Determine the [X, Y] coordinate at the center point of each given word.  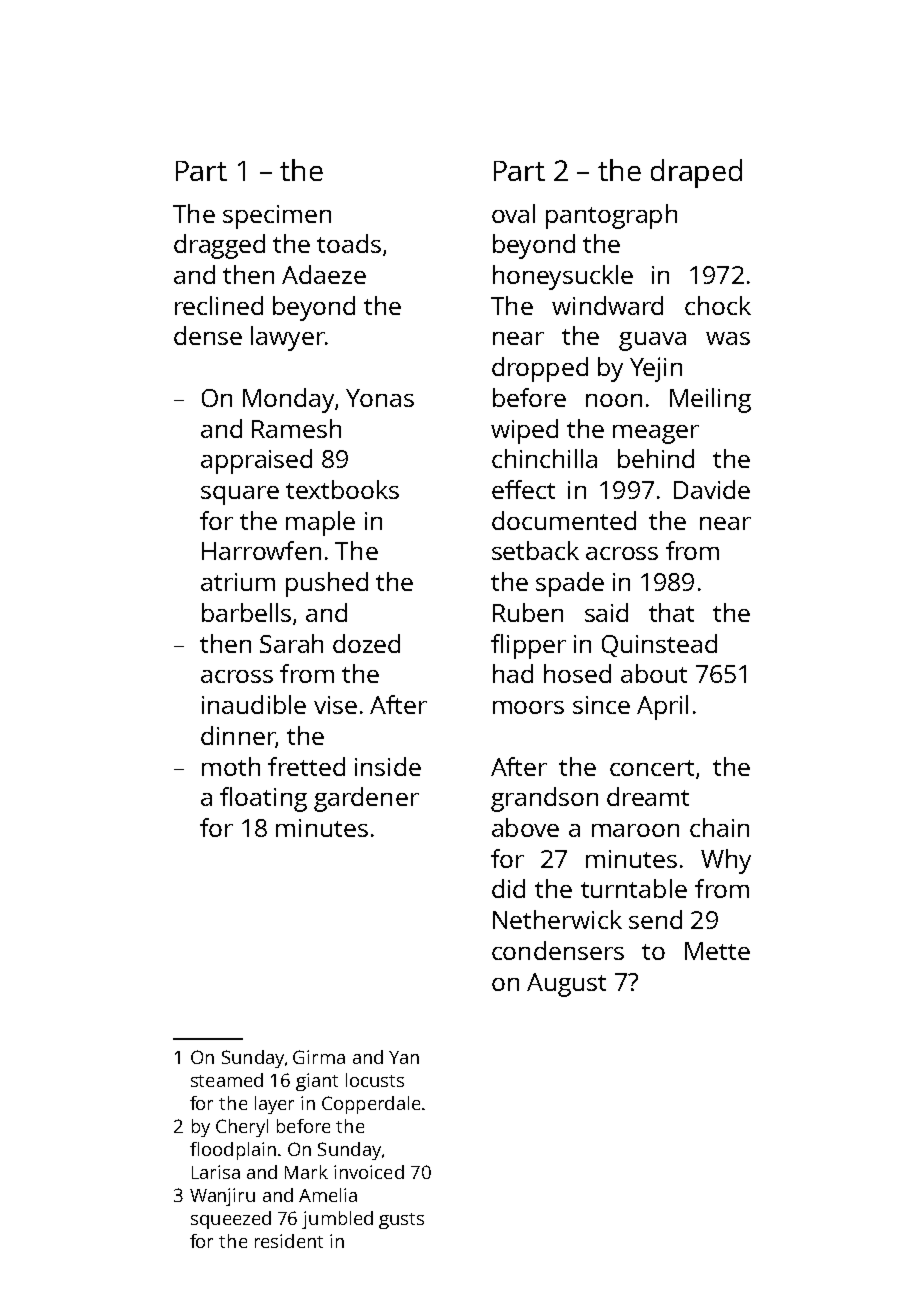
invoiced [369, 1172]
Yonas [380, 398]
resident [289, 1241]
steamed [227, 1080]
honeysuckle [563, 277]
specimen [277, 217]
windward [607, 305]
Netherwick [557, 919]
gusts [401, 1221]
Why [726, 861]
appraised [256, 461]
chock [718, 305]
